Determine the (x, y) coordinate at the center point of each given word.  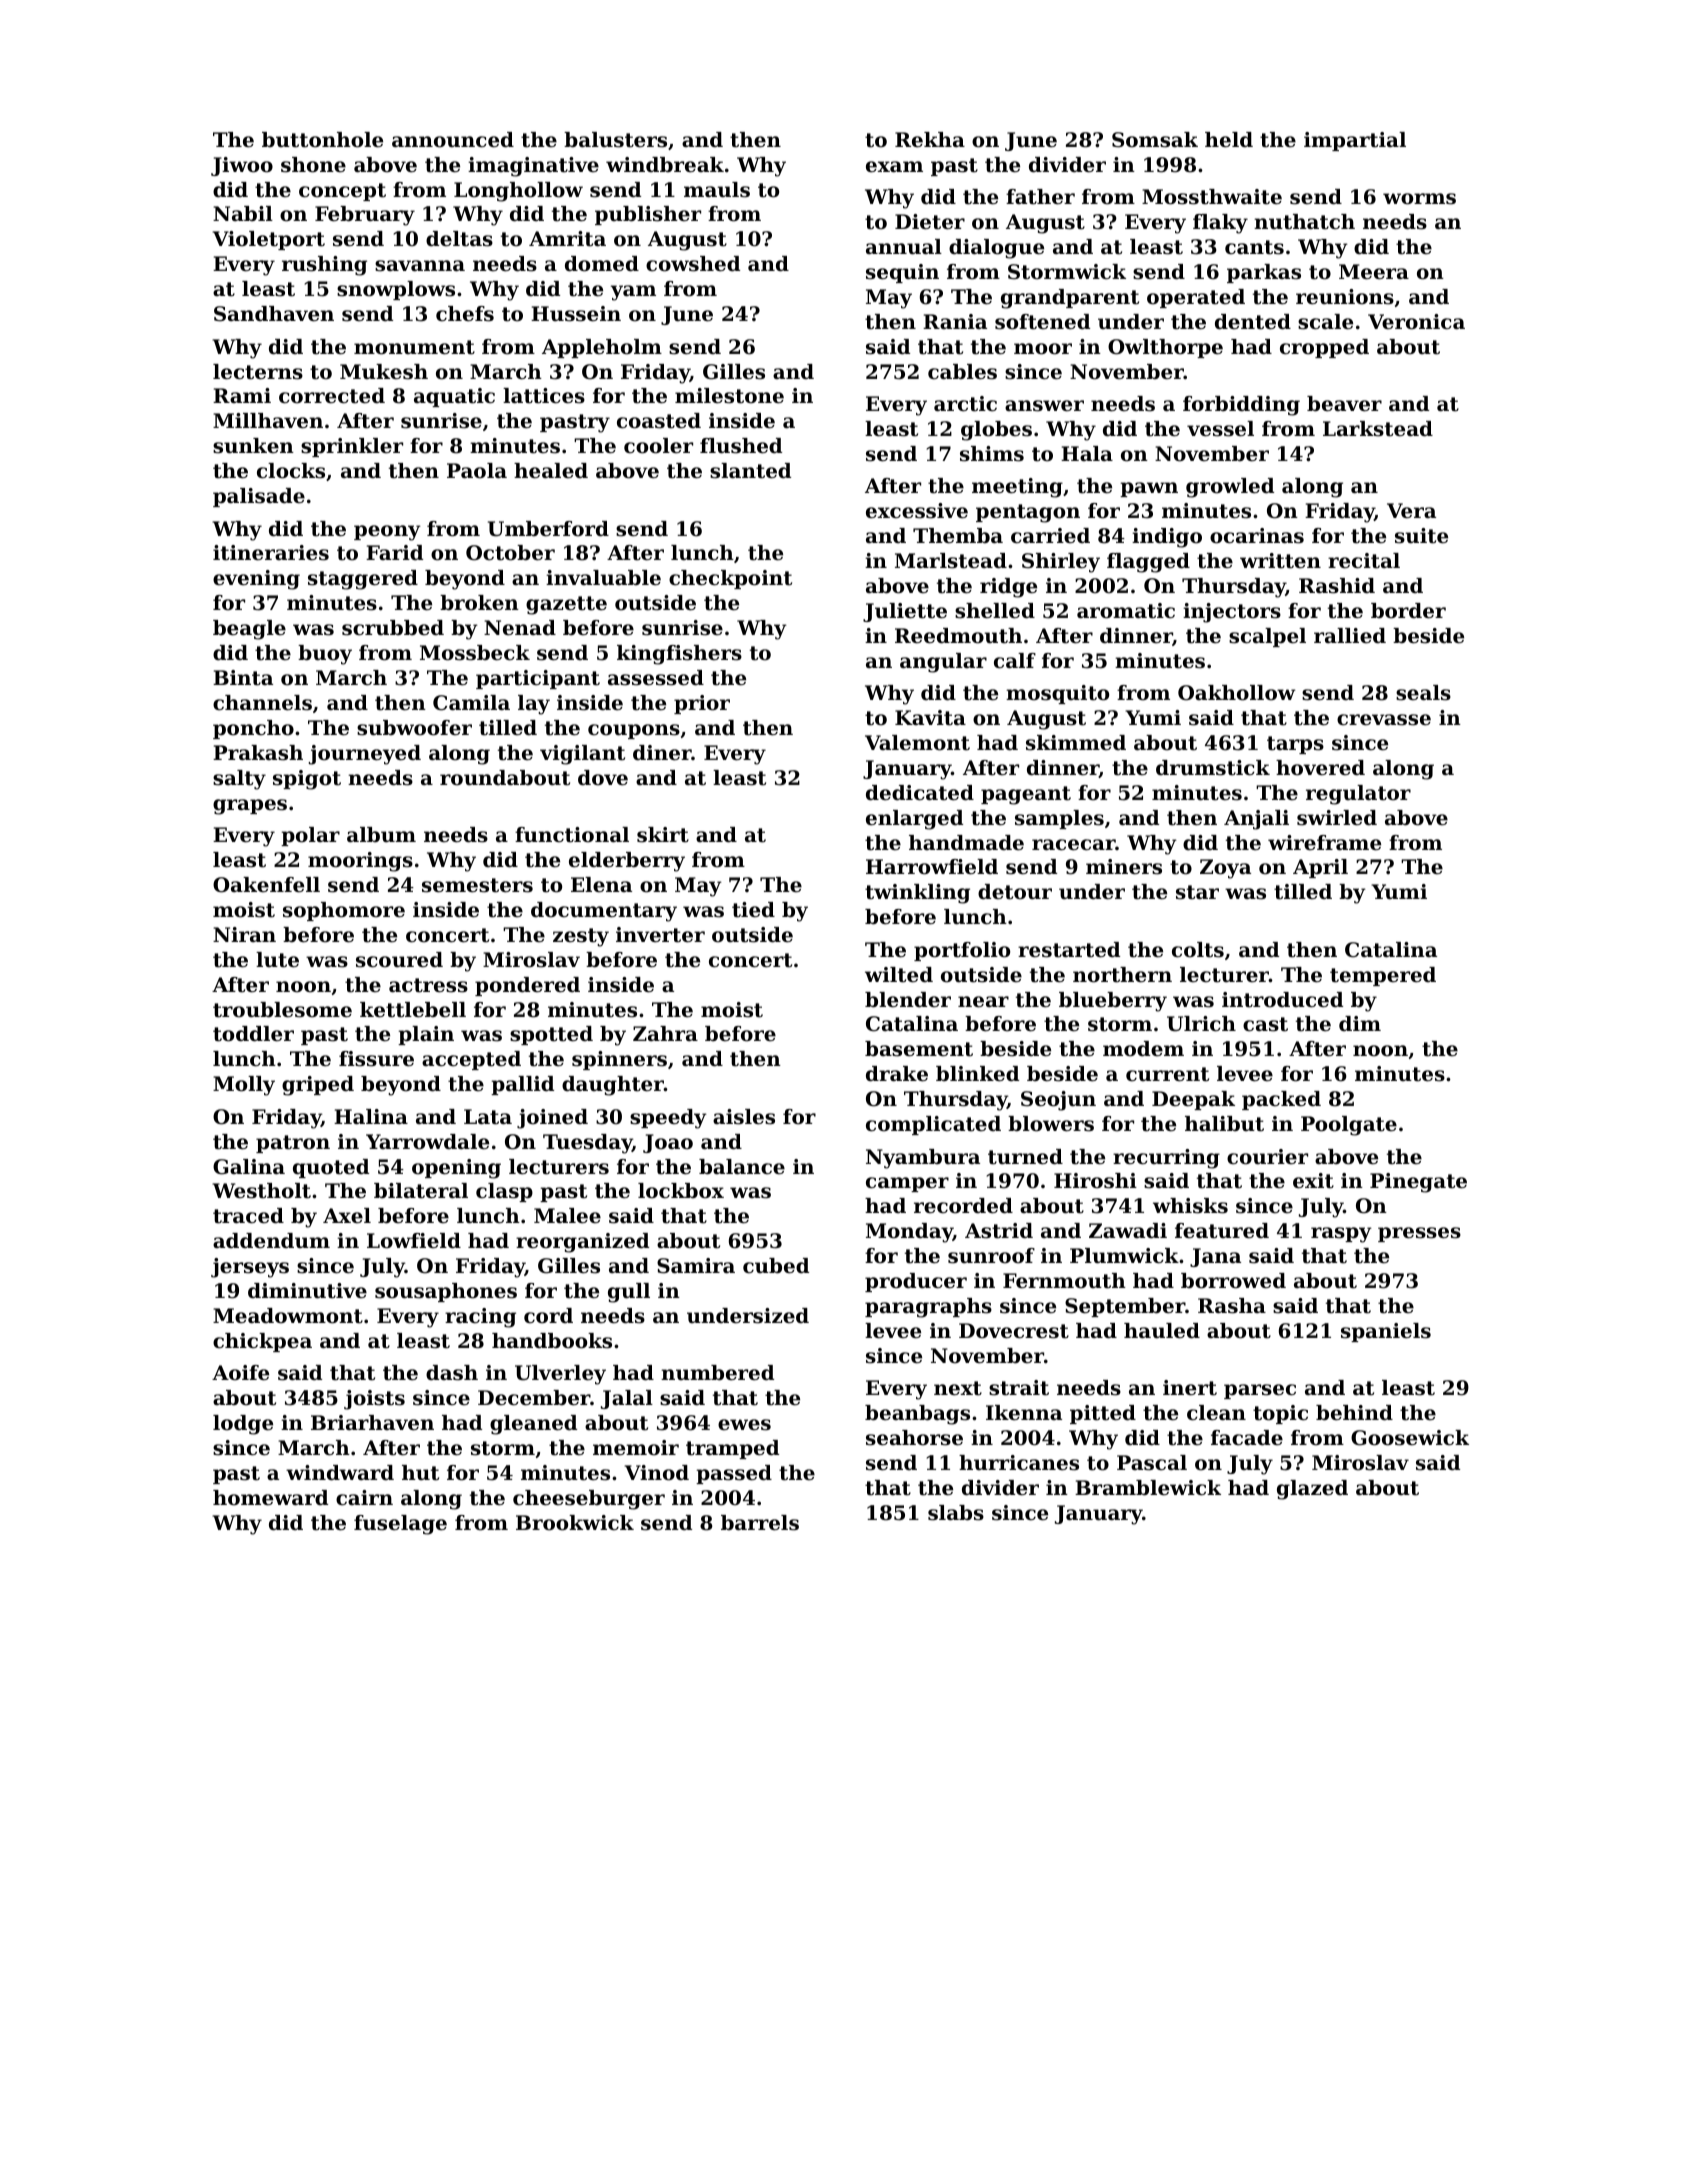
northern (1122, 975)
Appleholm (602, 348)
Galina (249, 1167)
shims (992, 454)
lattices (544, 396)
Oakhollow (1237, 693)
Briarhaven (372, 1423)
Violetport (269, 240)
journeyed (365, 755)
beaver (1344, 404)
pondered (527, 986)
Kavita (930, 718)
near (983, 1002)
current (1167, 1074)
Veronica (1416, 322)
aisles (744, 1117)
